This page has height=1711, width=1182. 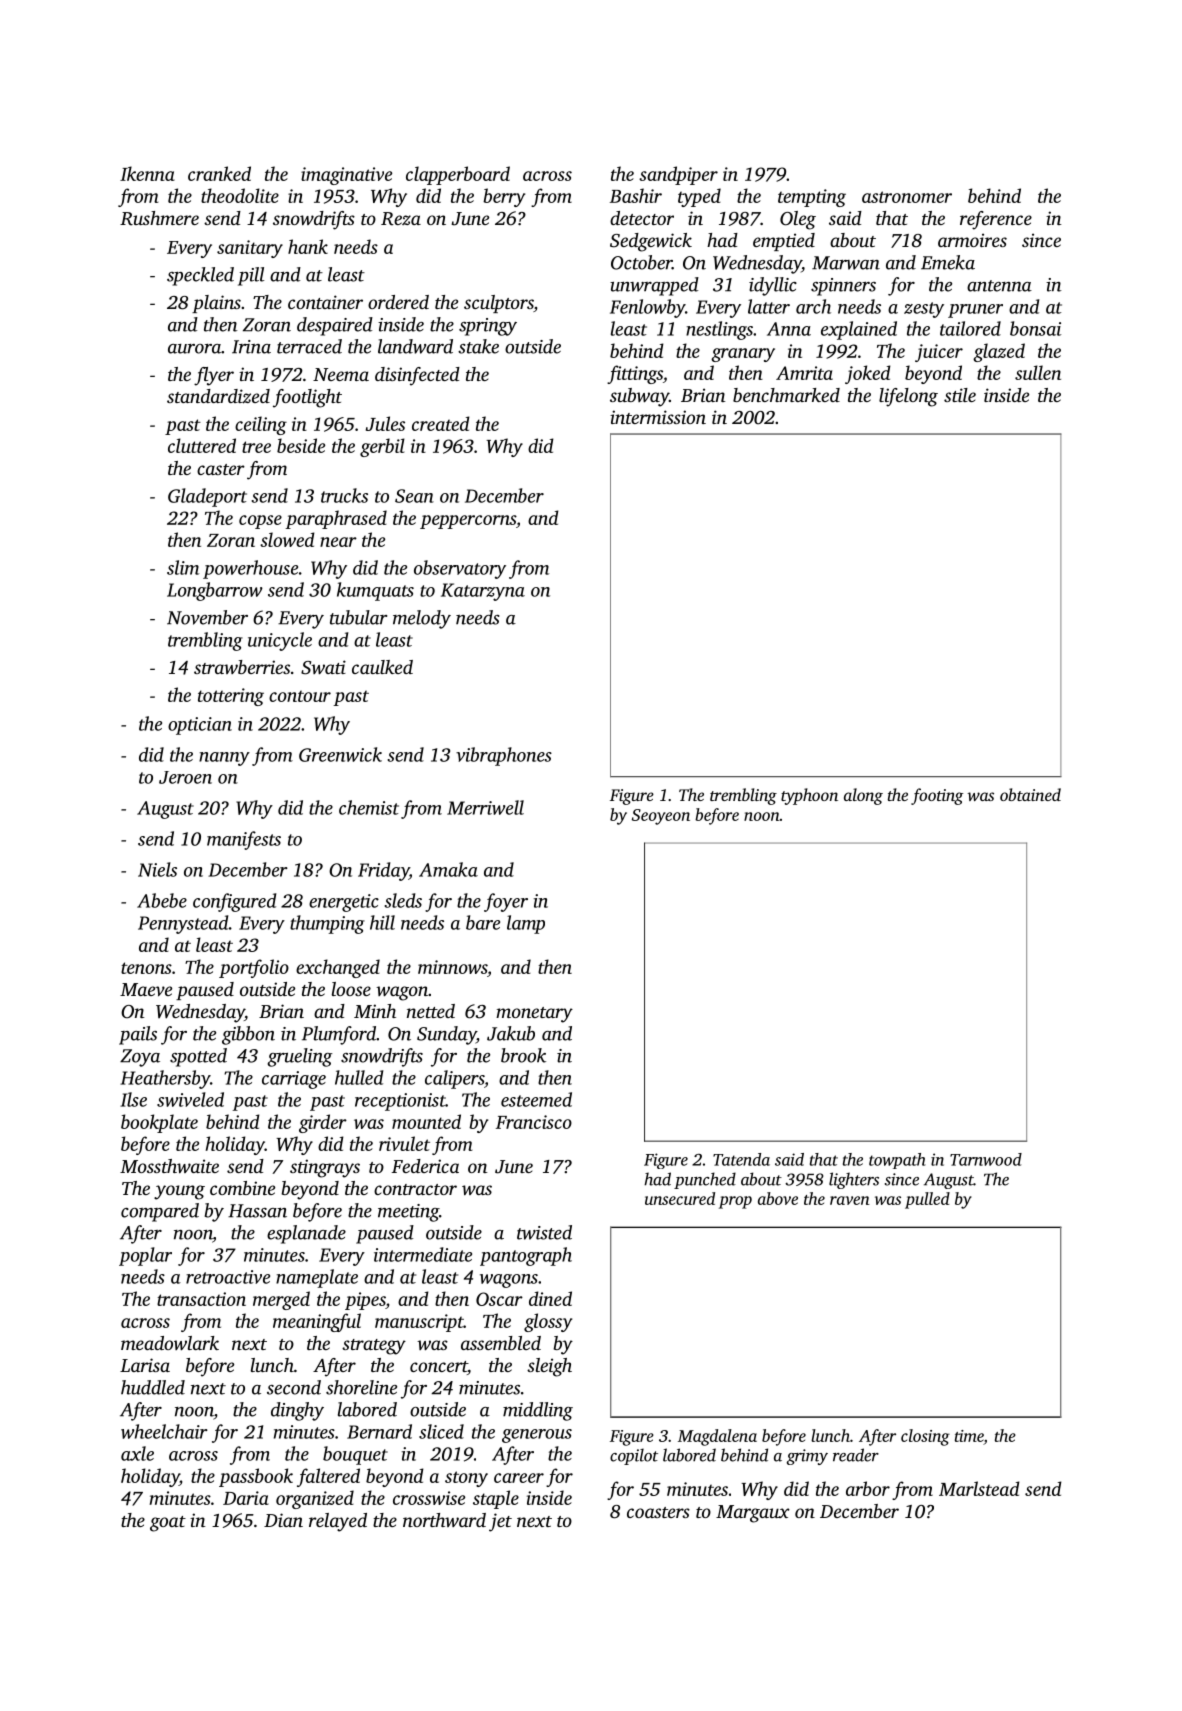 I want to click on obtained, so click(x=1030, y=794).
